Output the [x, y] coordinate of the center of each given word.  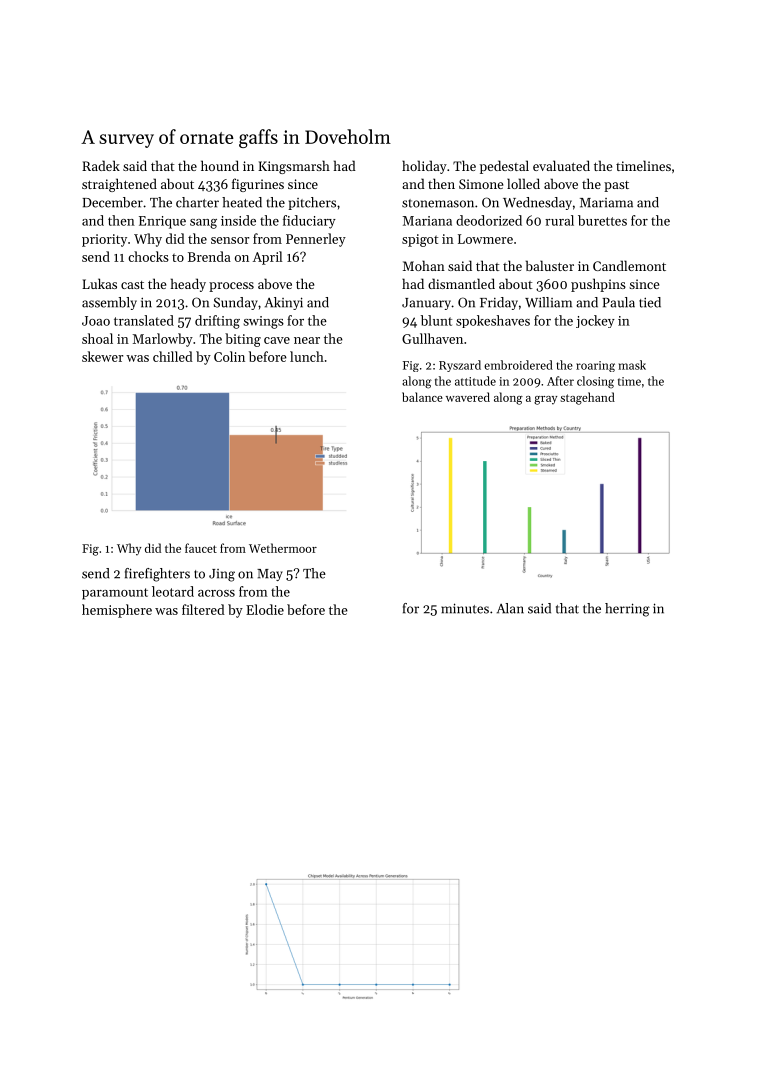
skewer [102, 356]
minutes [465, 608]
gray [545, 400]
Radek [101, 165]
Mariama [606, 203]
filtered [203, 609]
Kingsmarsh [294, 167]
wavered [468, 397]
